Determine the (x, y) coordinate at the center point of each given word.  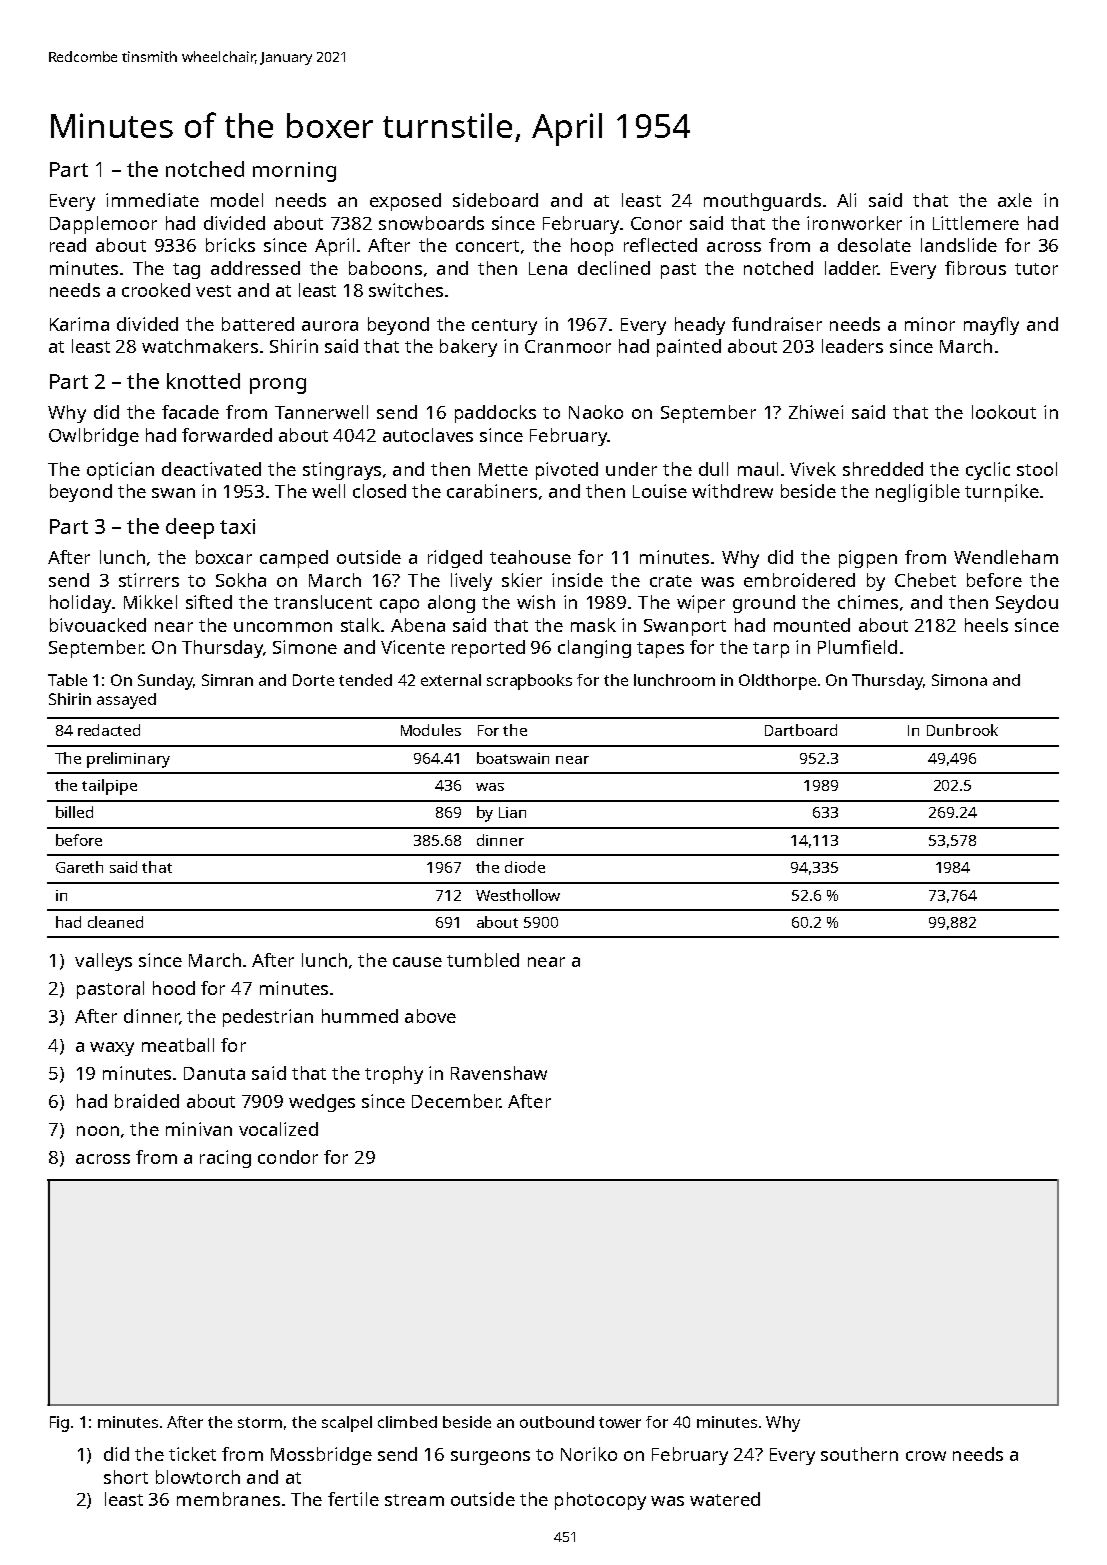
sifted (209, 602)
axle (1015, 200)
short (126, 1477)
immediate (152, 200)
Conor (656, 223)
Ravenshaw (499, 1073)
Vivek (813, 469)
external (451, 680)
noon (98, 1131)
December (456, 1101)
